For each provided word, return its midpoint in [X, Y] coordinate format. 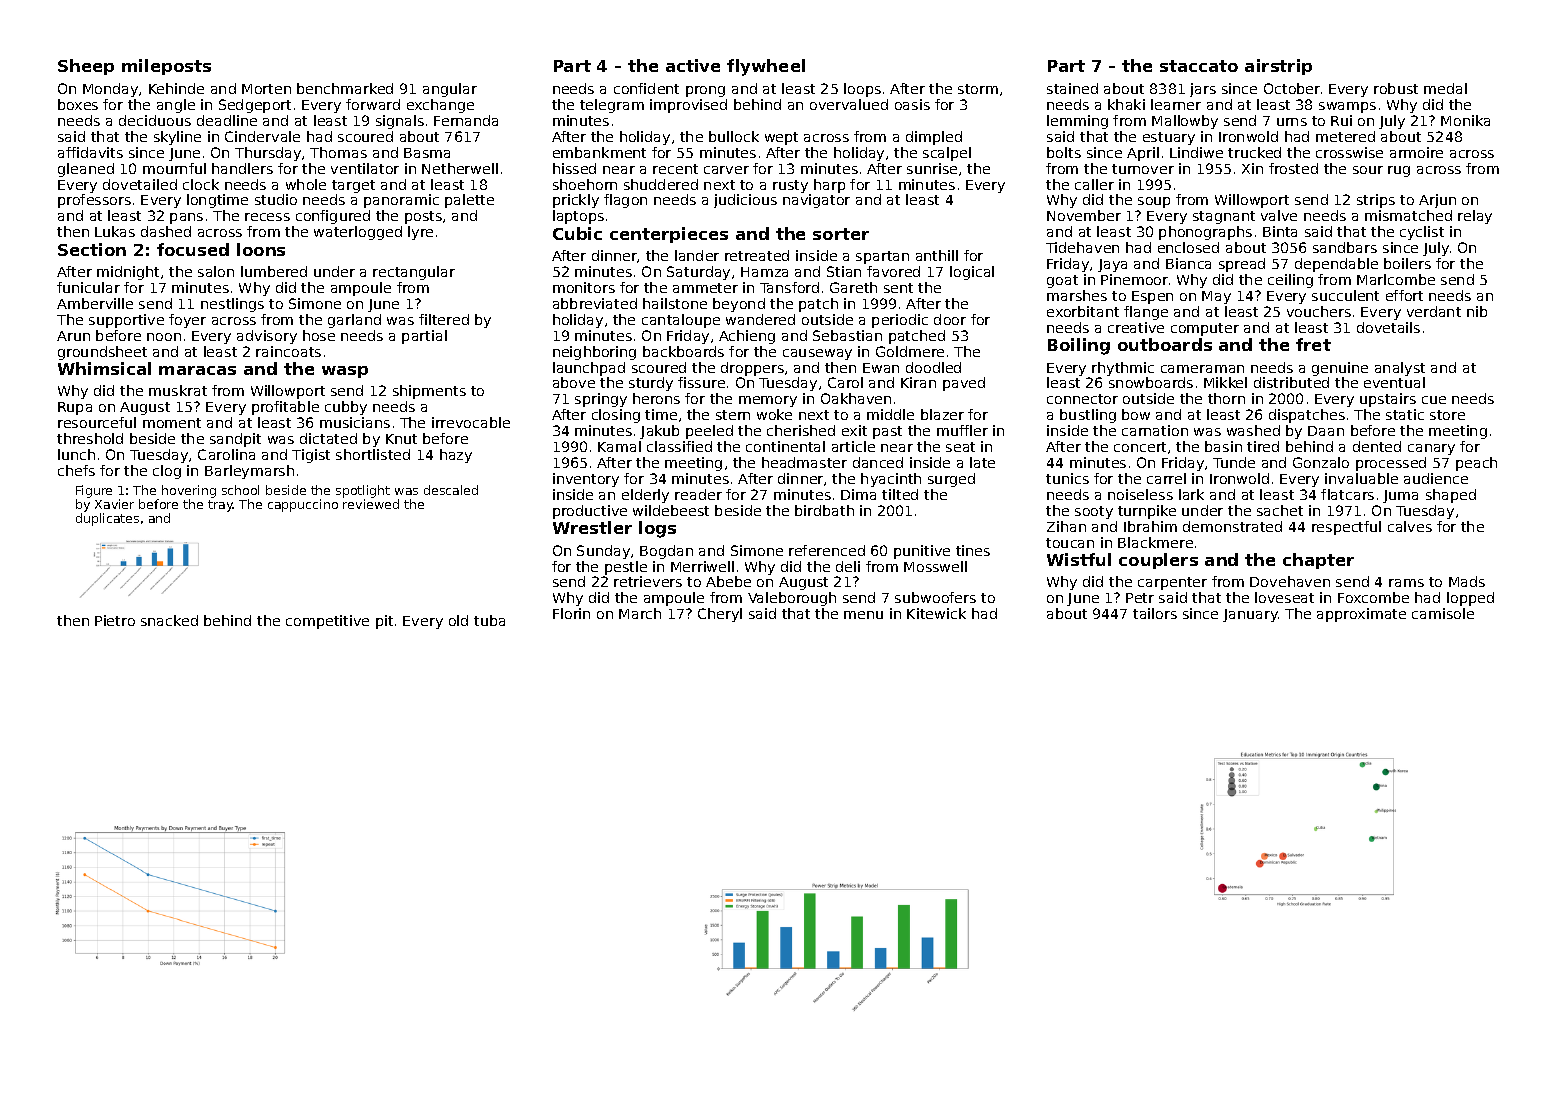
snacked [169, 620]
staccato [1199, 66]
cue [1434, 400]
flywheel [766, 67]
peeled [709, 432]
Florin [571, 613]
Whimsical [104, 368]
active [693, 65]
